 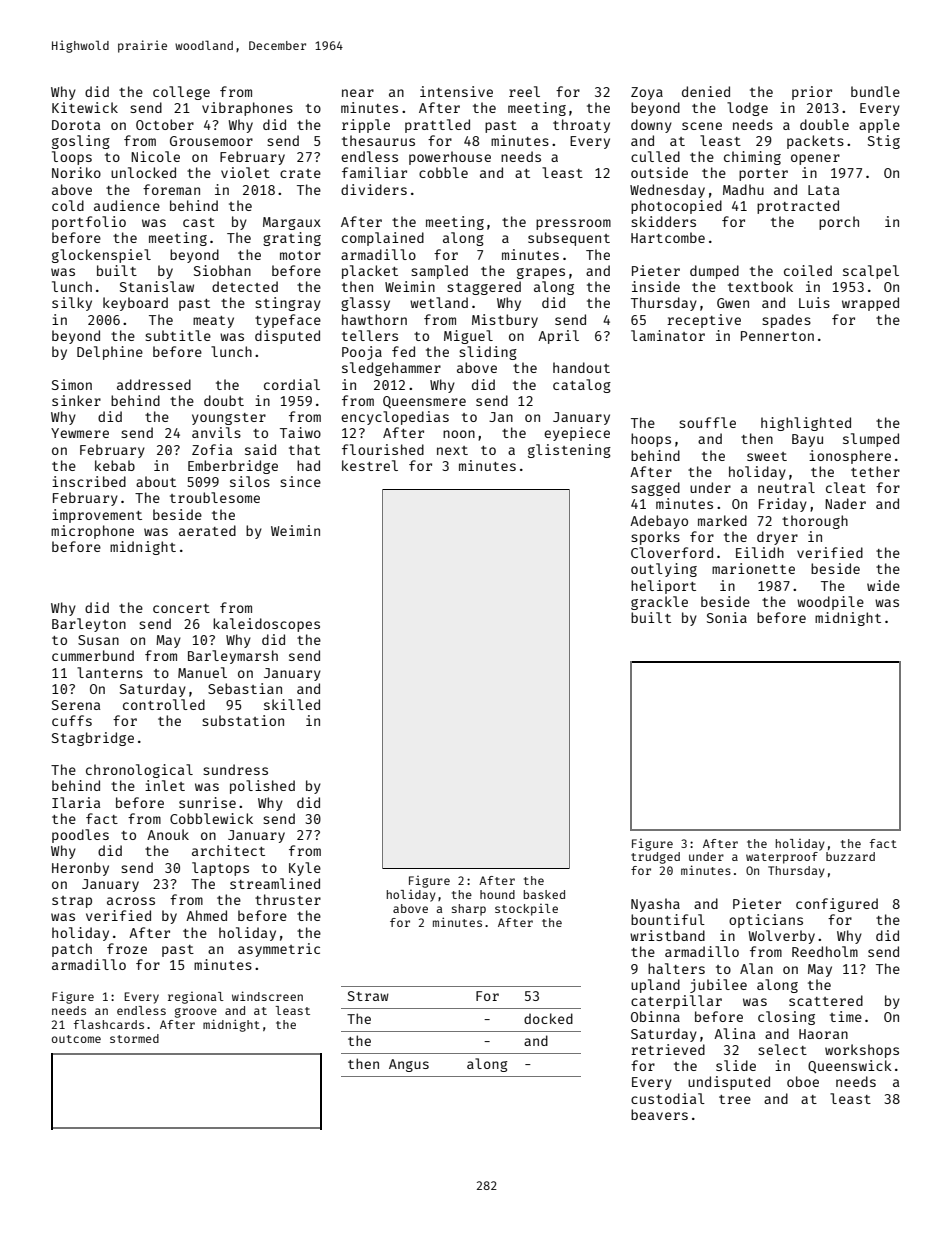 What do you see at coordinates (672, 552) in the document?
I see `Cloverford` at bounding box center [672, 552].
